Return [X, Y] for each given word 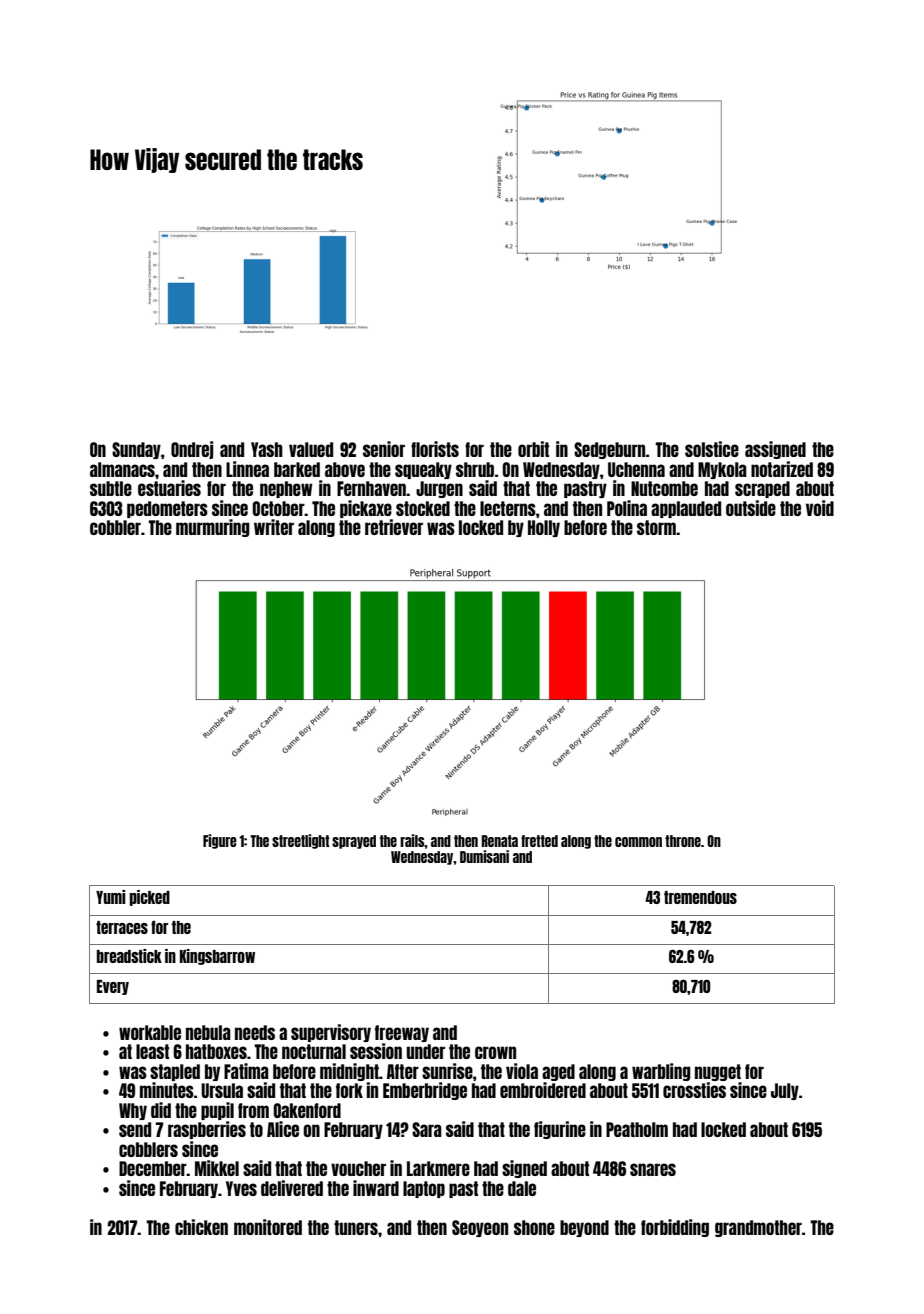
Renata [499, 841]
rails [412, 840]
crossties [694, 1090]
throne [683, 841]
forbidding [675, 1228]
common [638, 842]
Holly [544, 528]
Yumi [110, 897]
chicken [201, 1227]
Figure [220, 841]
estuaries [169, 488]
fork [349, 1090]
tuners [356, 1227]
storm [656, 527]
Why [133, 1111]
